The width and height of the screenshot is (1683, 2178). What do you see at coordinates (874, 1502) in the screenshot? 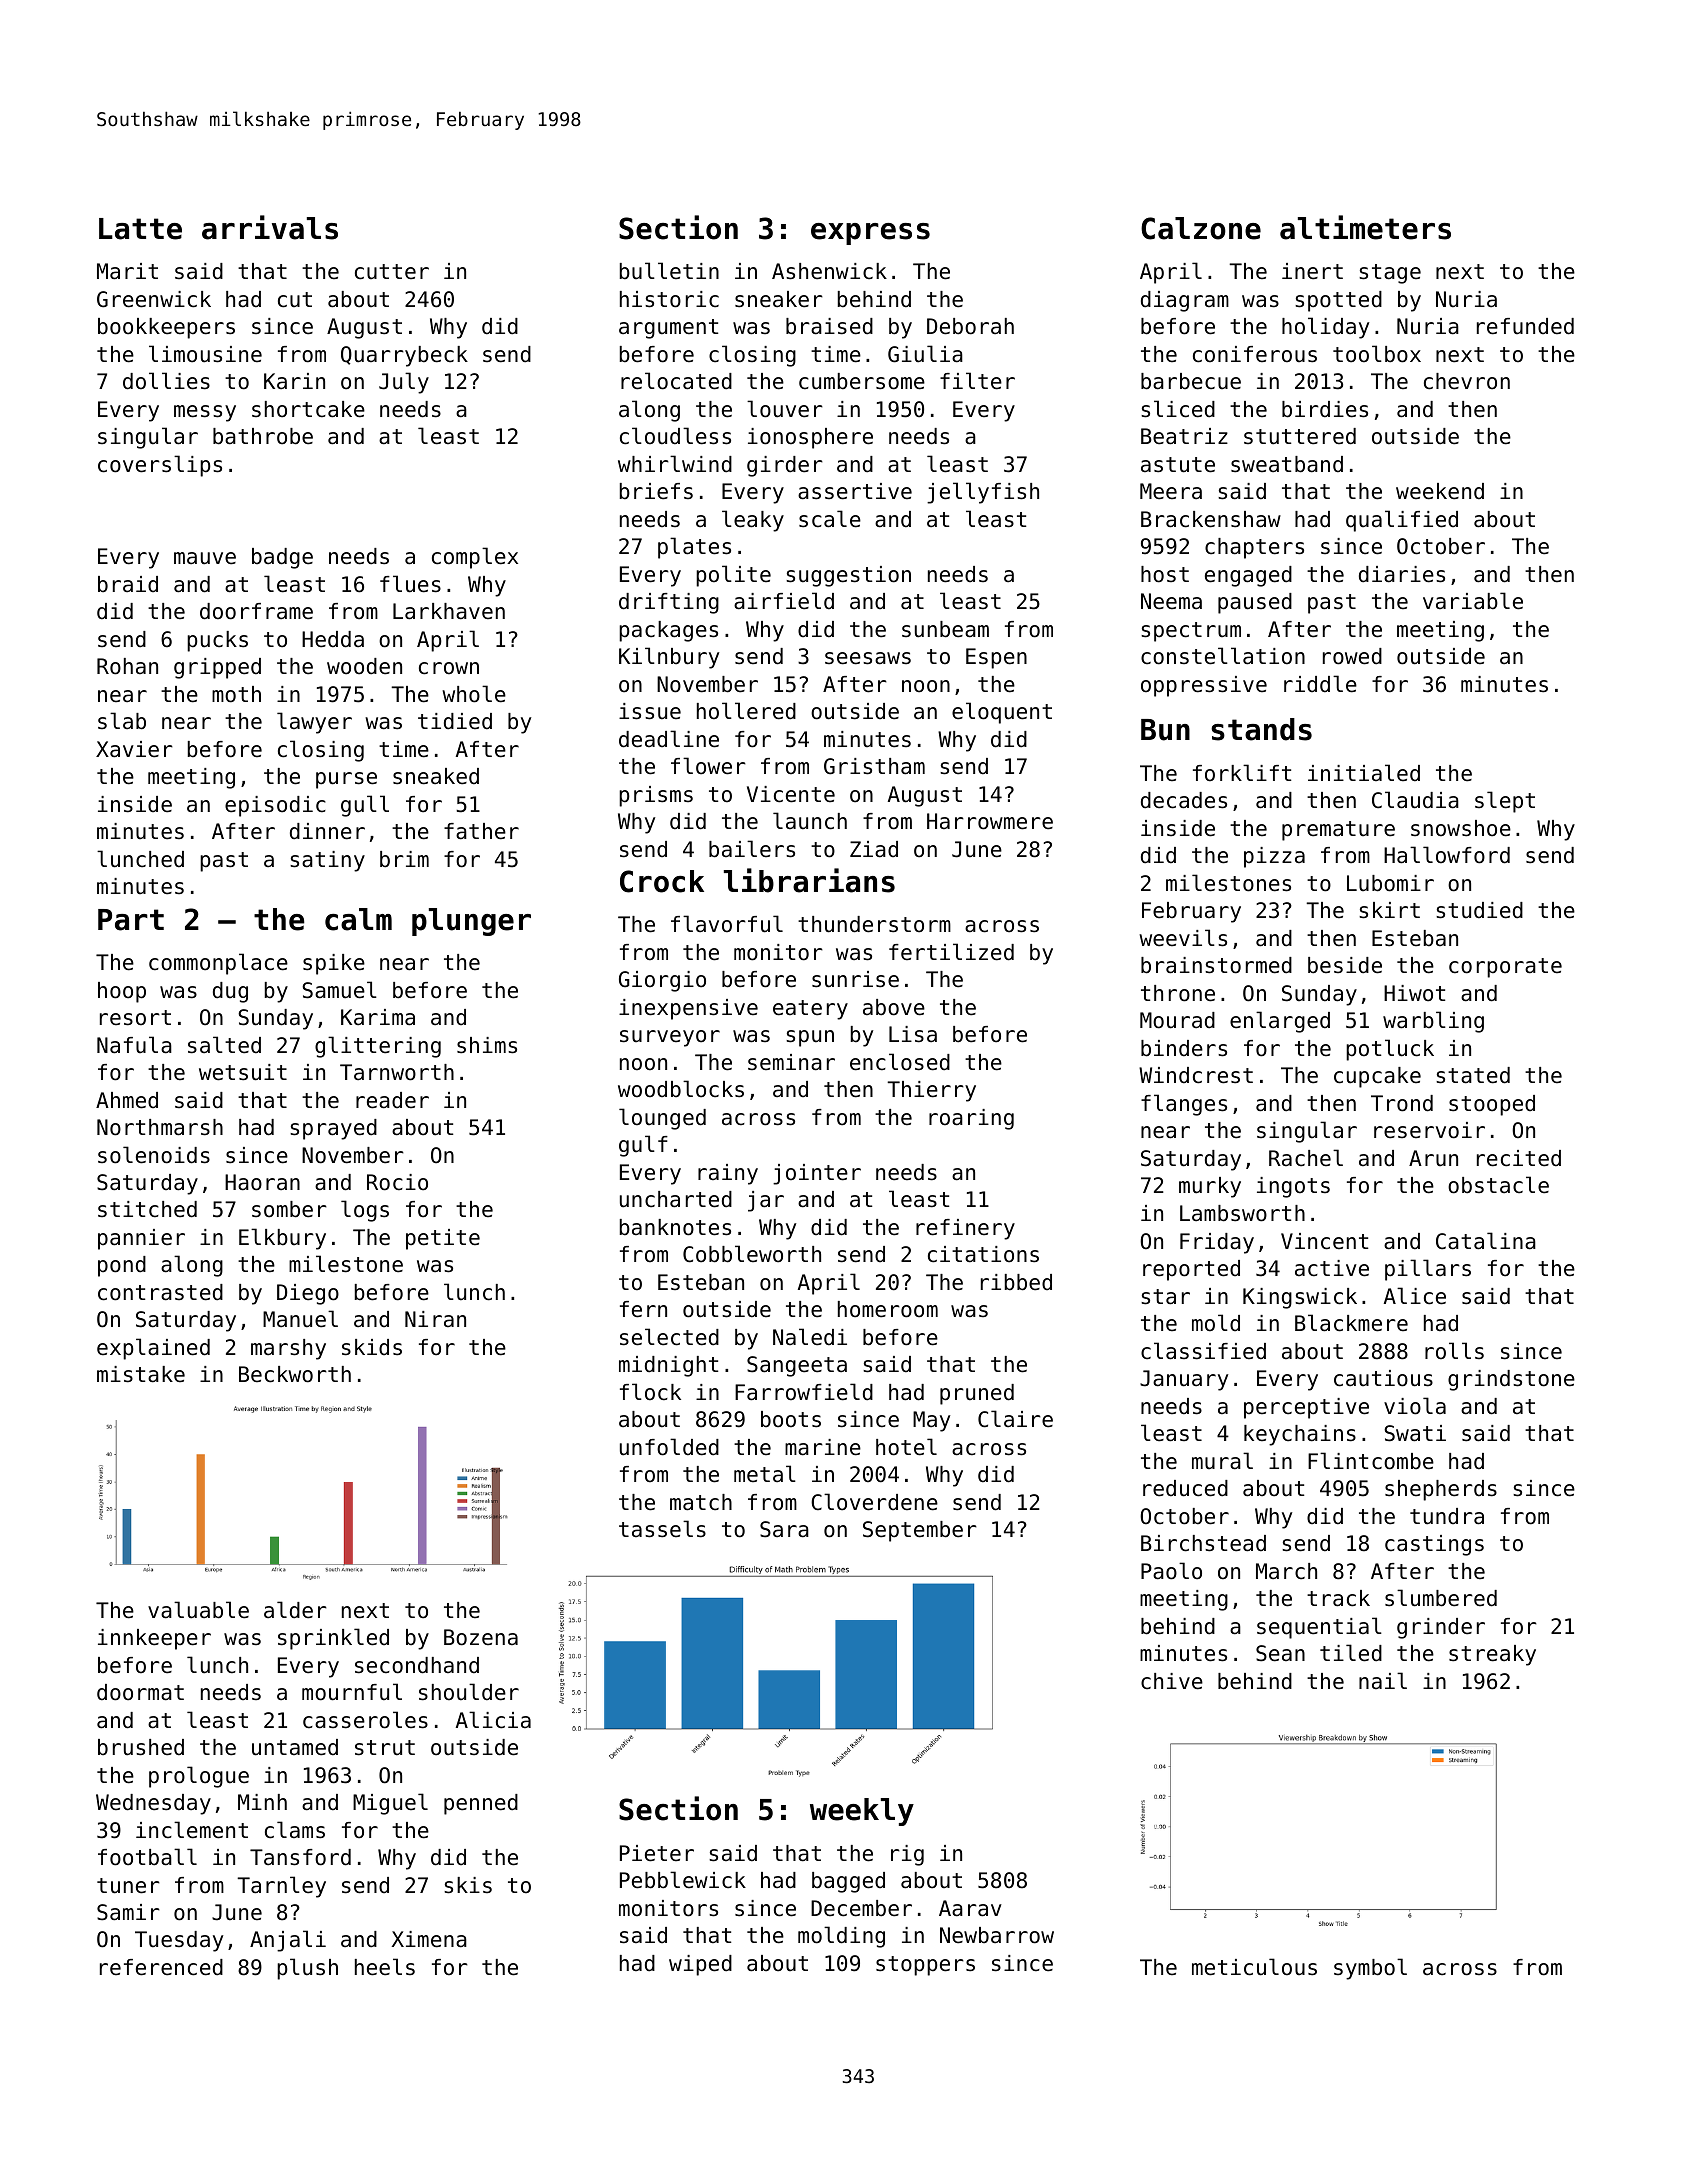
I see `Cloverdene` at bounding box center [874, 1502].
